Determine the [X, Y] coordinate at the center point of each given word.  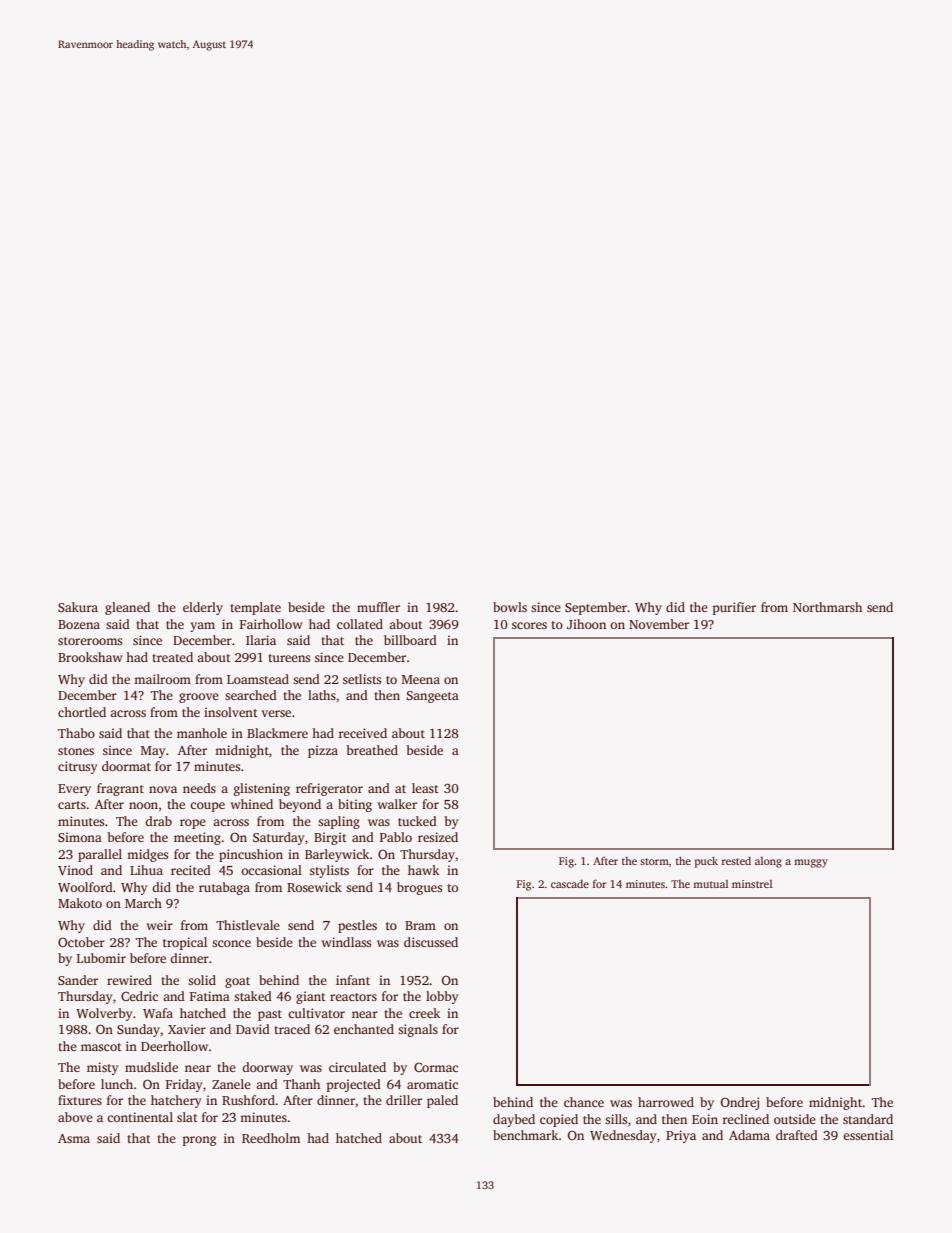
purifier [734, 608]
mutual [710, 884]
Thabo [76, 733]
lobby [442, 997]
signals [418, 1030]
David [253, 1029]
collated [360, 624]
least [425, 788]
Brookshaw [90, 657]
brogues [419, 888]
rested [736, 861]
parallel [100, 855]
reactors [353, 997]
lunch [117, 1084]
